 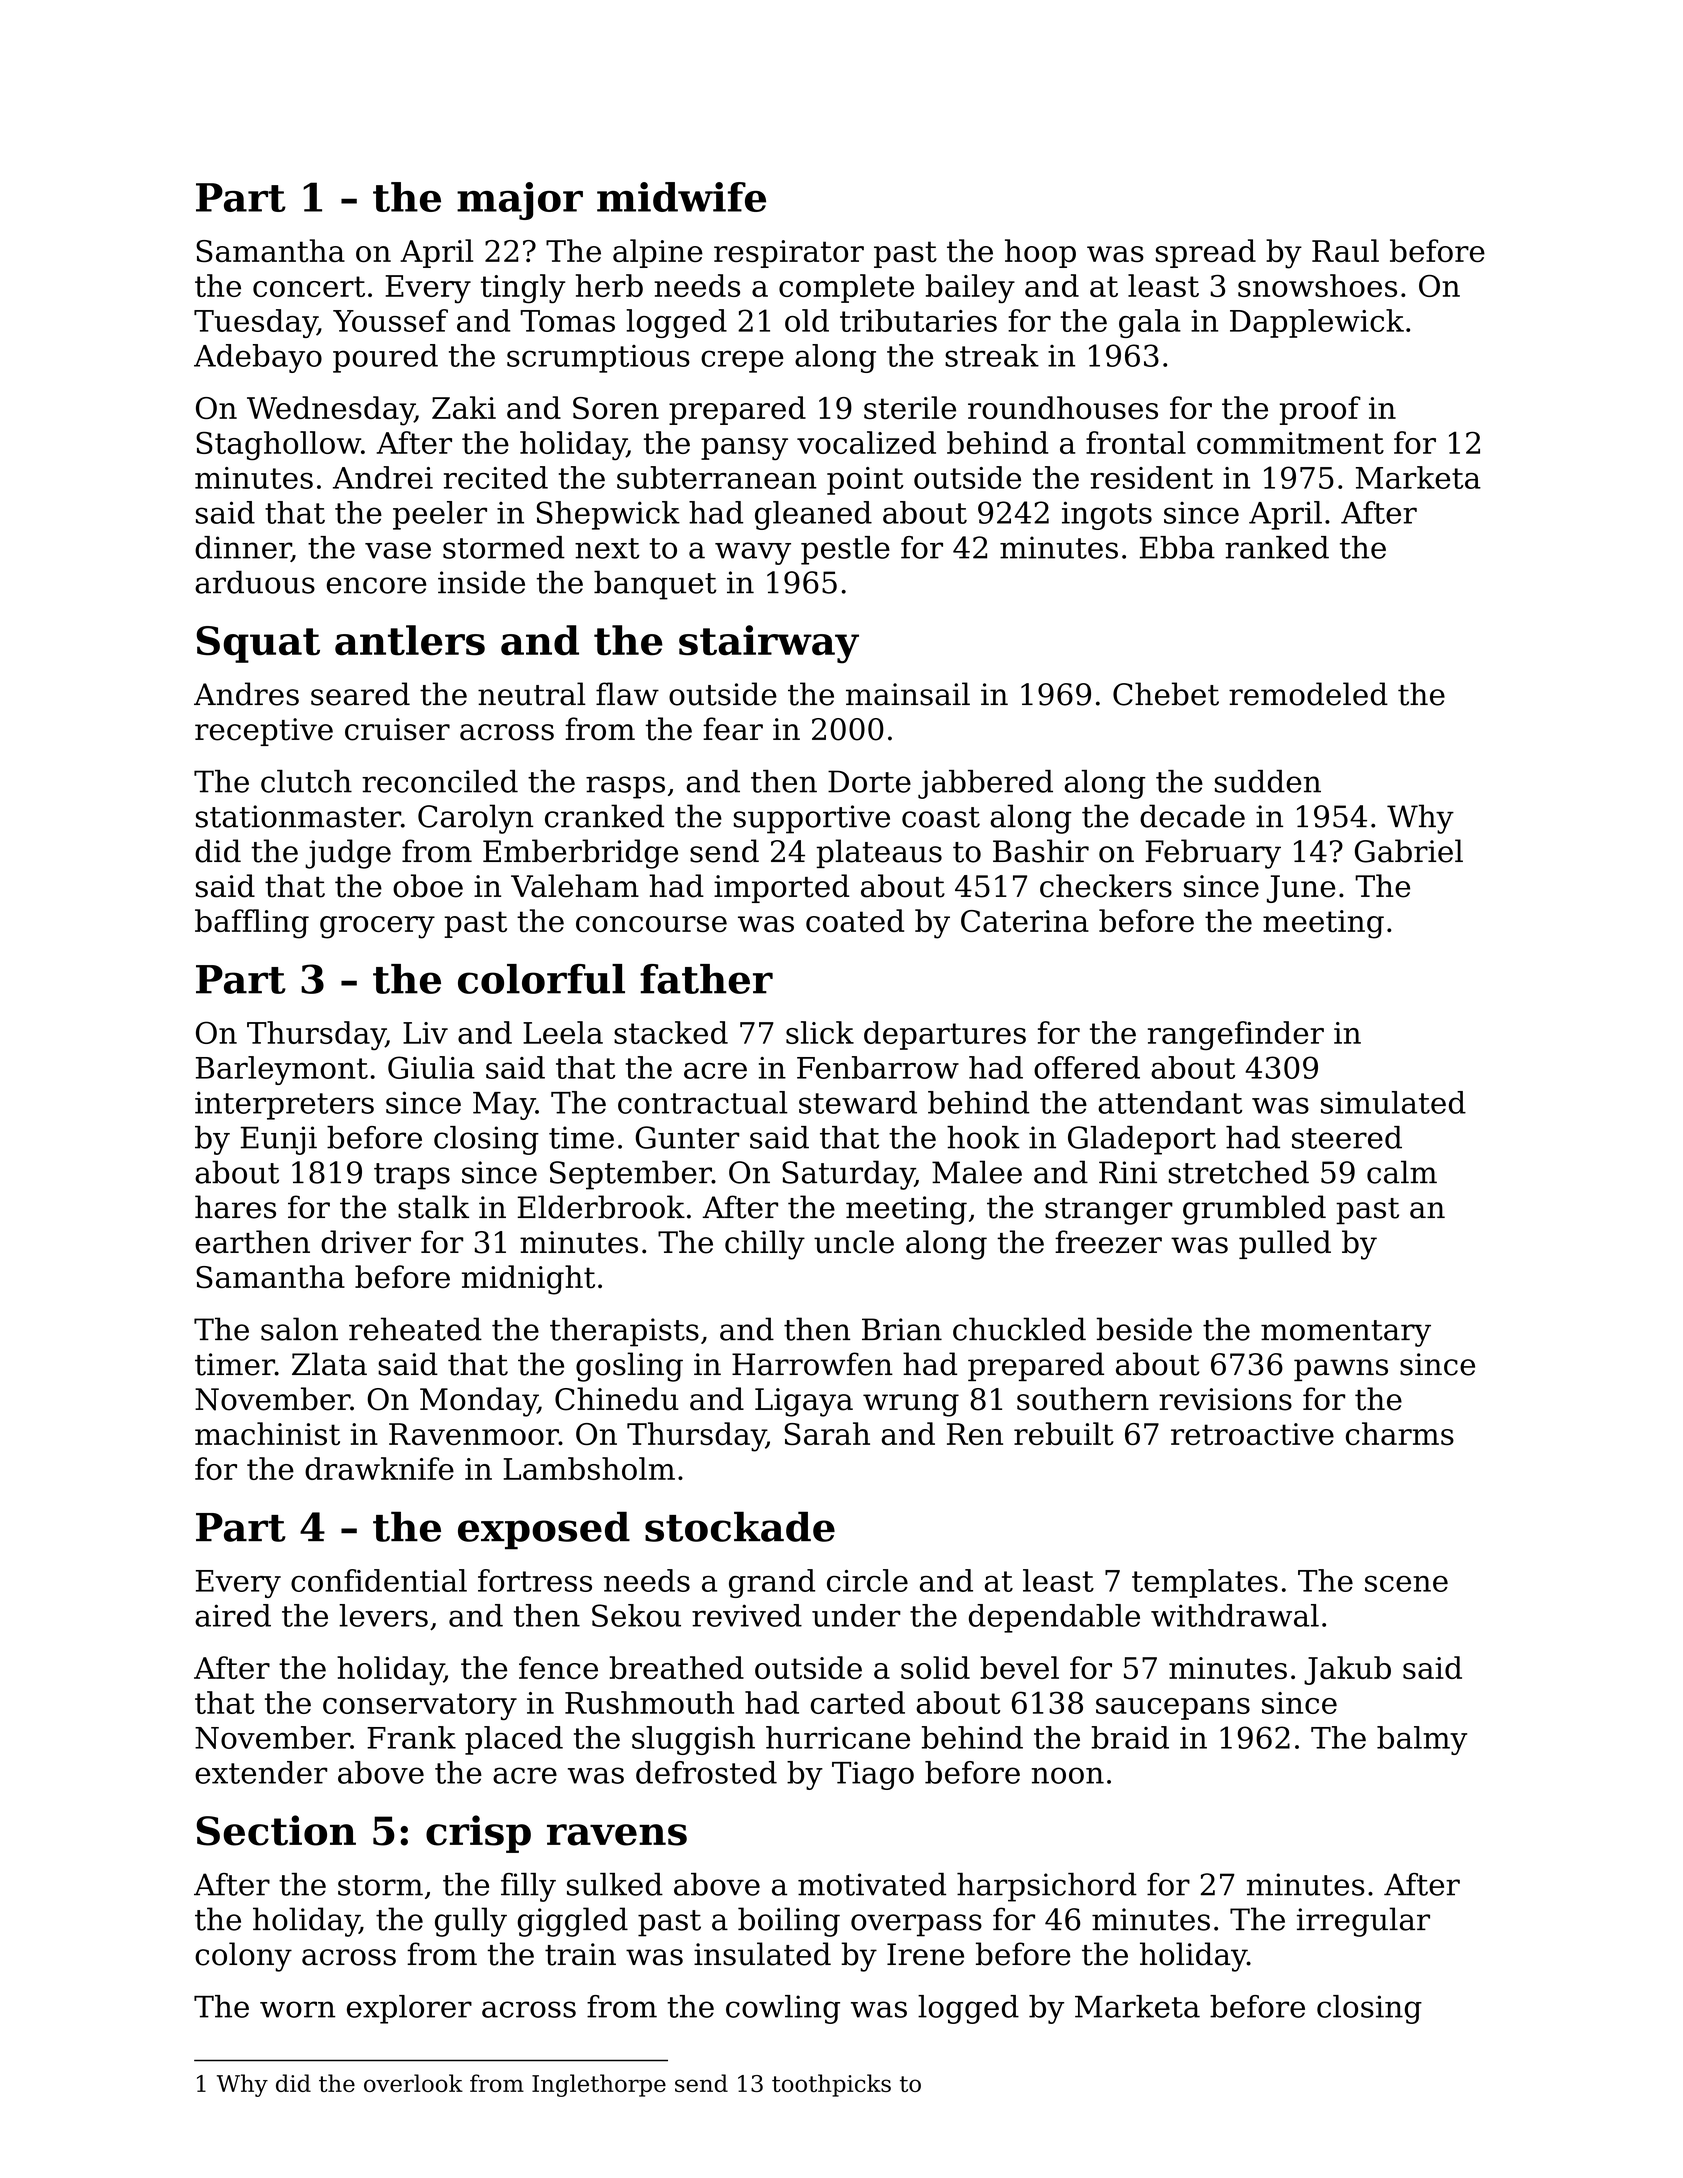 What do you see at coordinates (520, 201) in the screenshot?
I see `major` at bounding box center [520, 201].
